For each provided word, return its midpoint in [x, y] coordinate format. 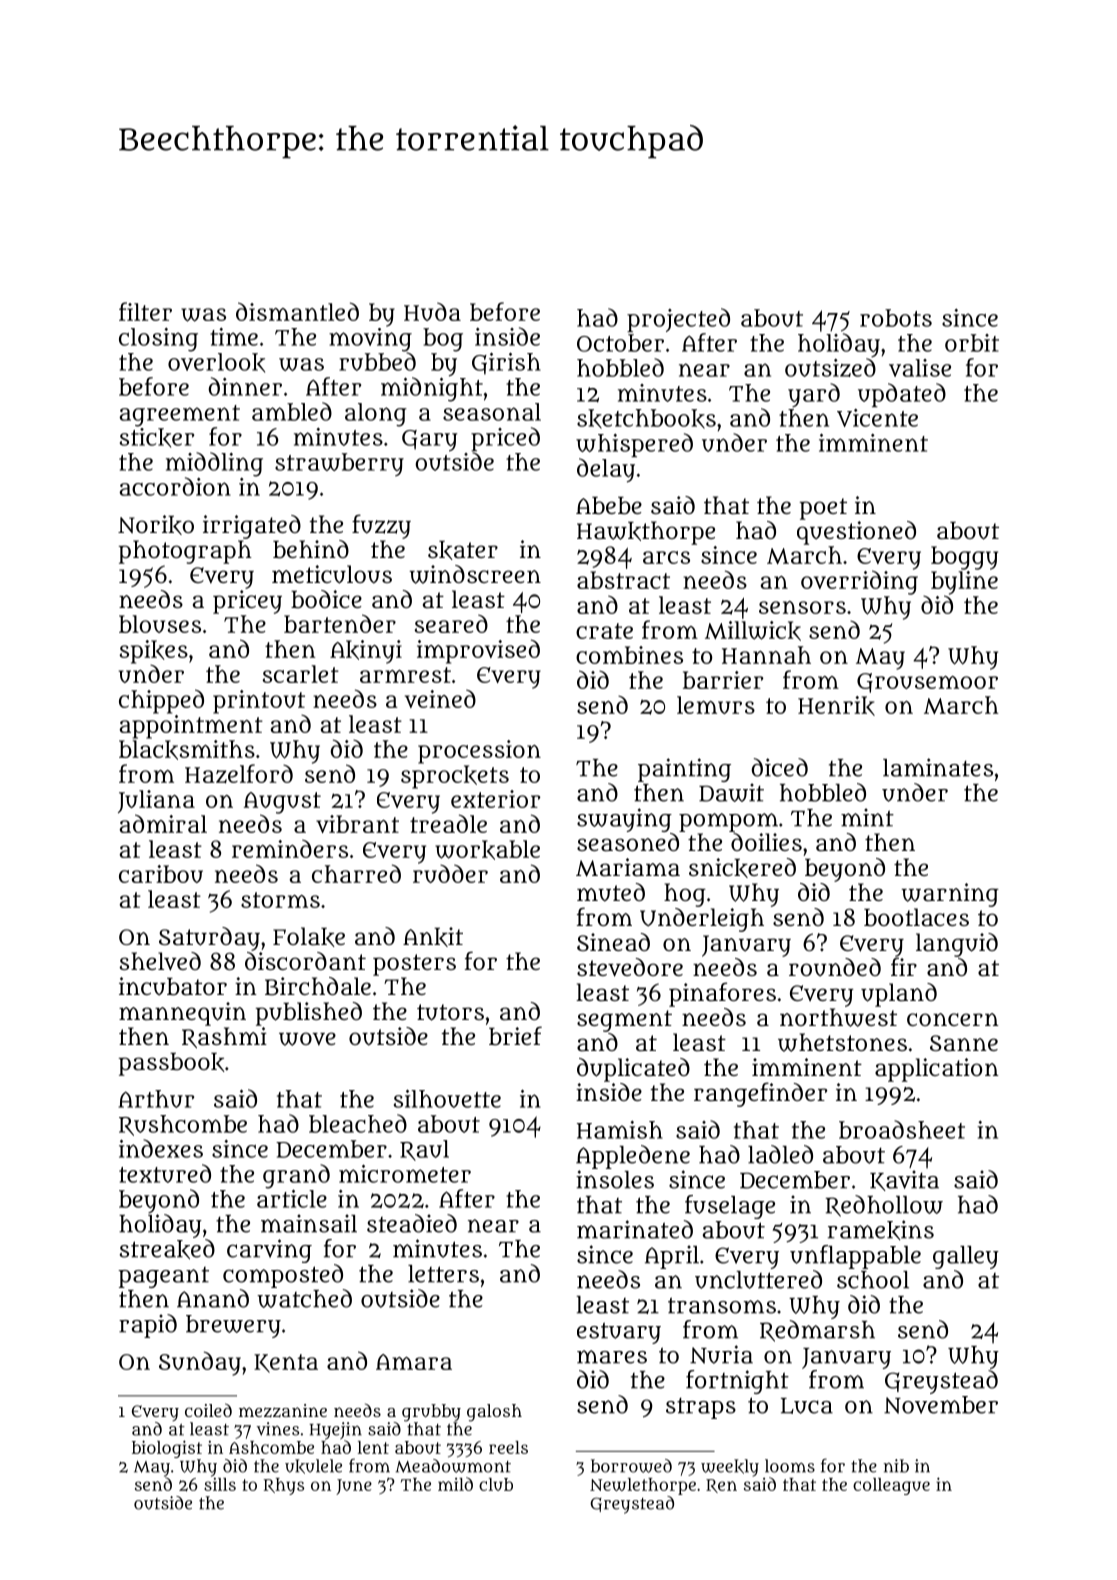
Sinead [613, 942]
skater [463, 550]
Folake [309, 937]
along [376, 415]
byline [964, 583]
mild [455, 1484]
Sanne [964, 1043]
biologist [167, 1449]
